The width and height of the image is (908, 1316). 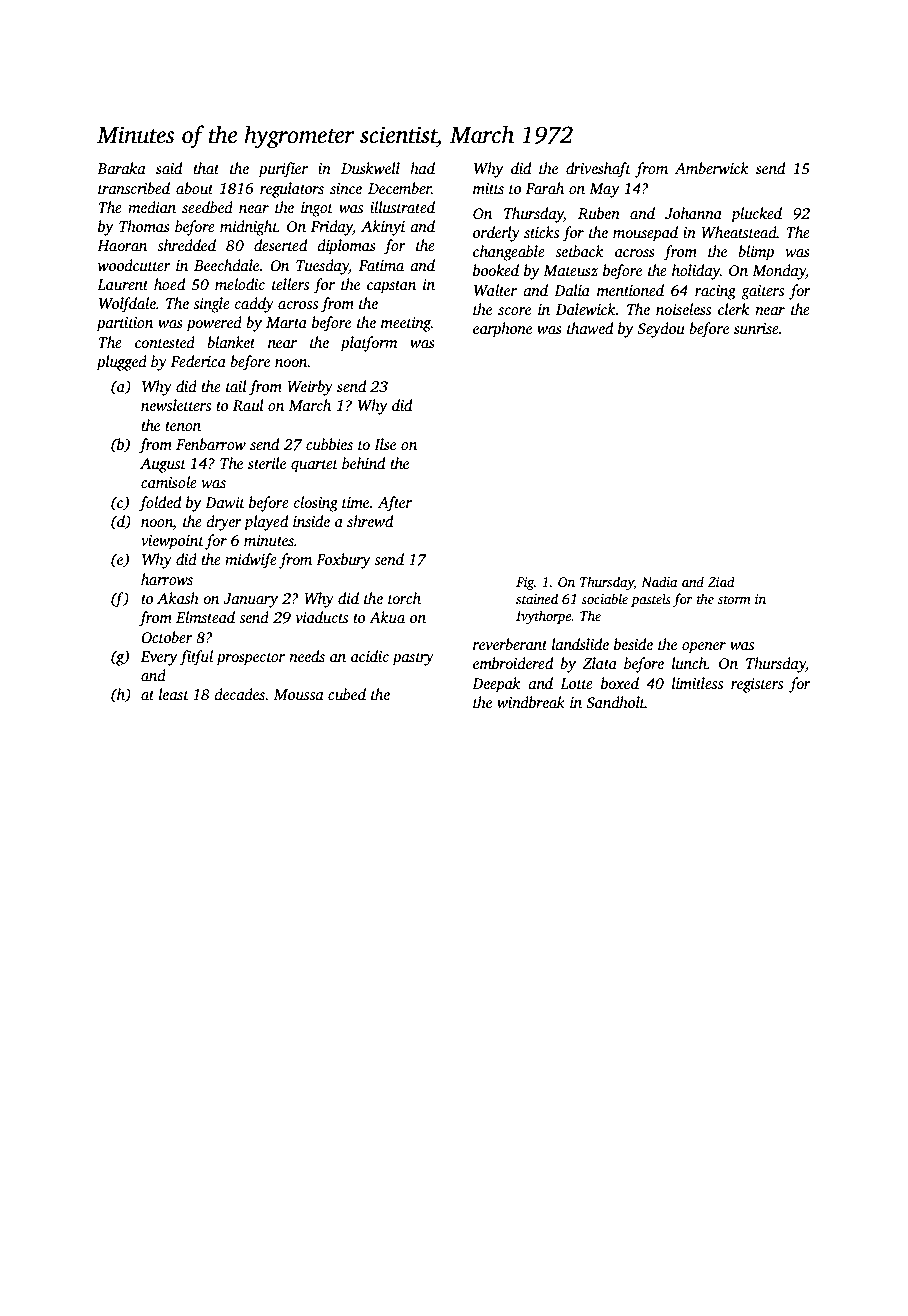 I want to click on sunrise, so click(x=756, y=328).
